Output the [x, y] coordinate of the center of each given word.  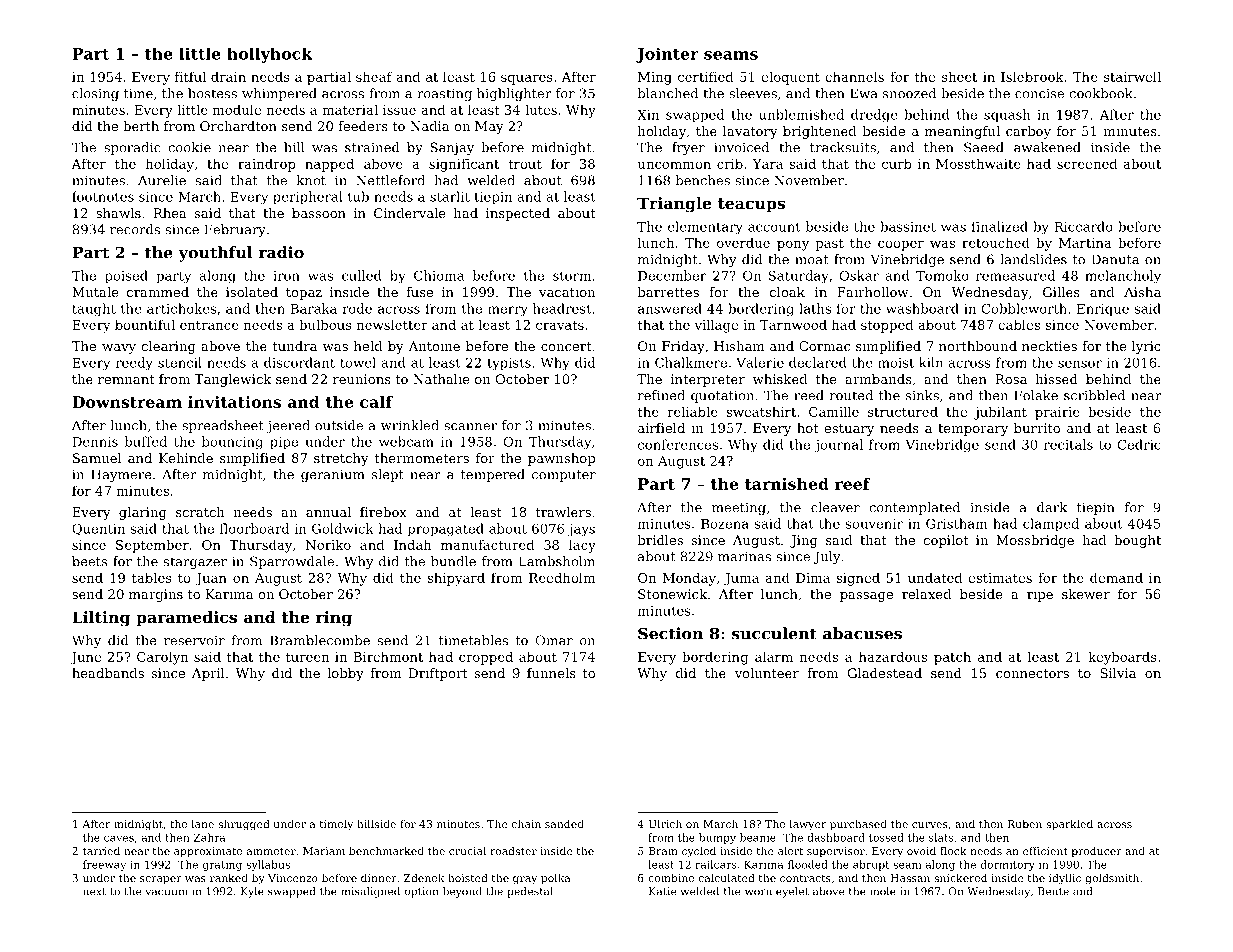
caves [119, 839]
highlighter [514, 94]
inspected [518, 214]
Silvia [1118, 673]
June [85, 658]
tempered [493, 475]
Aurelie [162, 180]
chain [526, 824]
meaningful [962, 132]
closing [95, 94]
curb [897, 163]
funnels [551, 673]
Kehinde [186, 458]
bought [1137, 541]
